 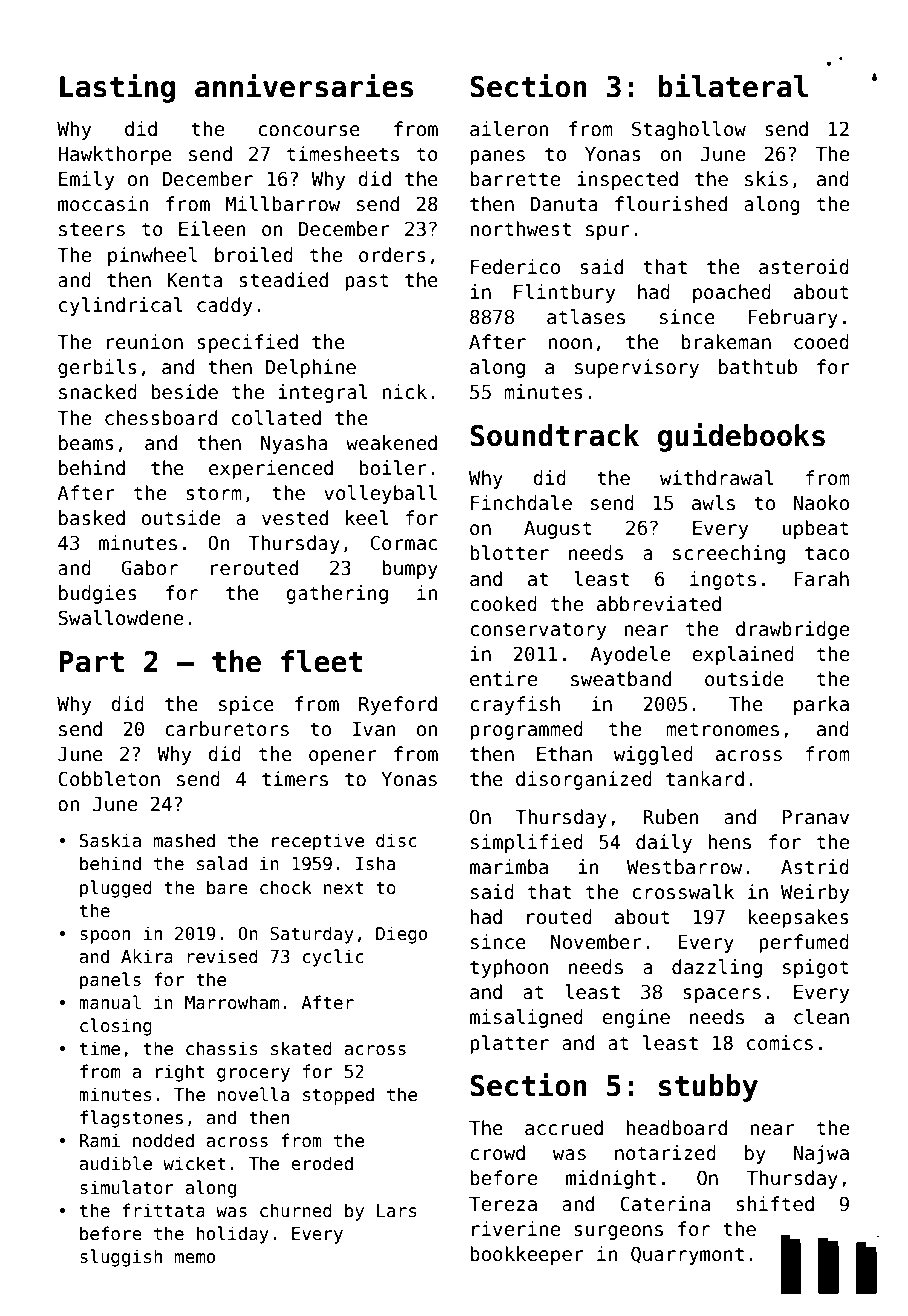 What do you see at coordinates (98, 594) in the screenshot?
I see `budgies` at bounding box center [98, 594].
